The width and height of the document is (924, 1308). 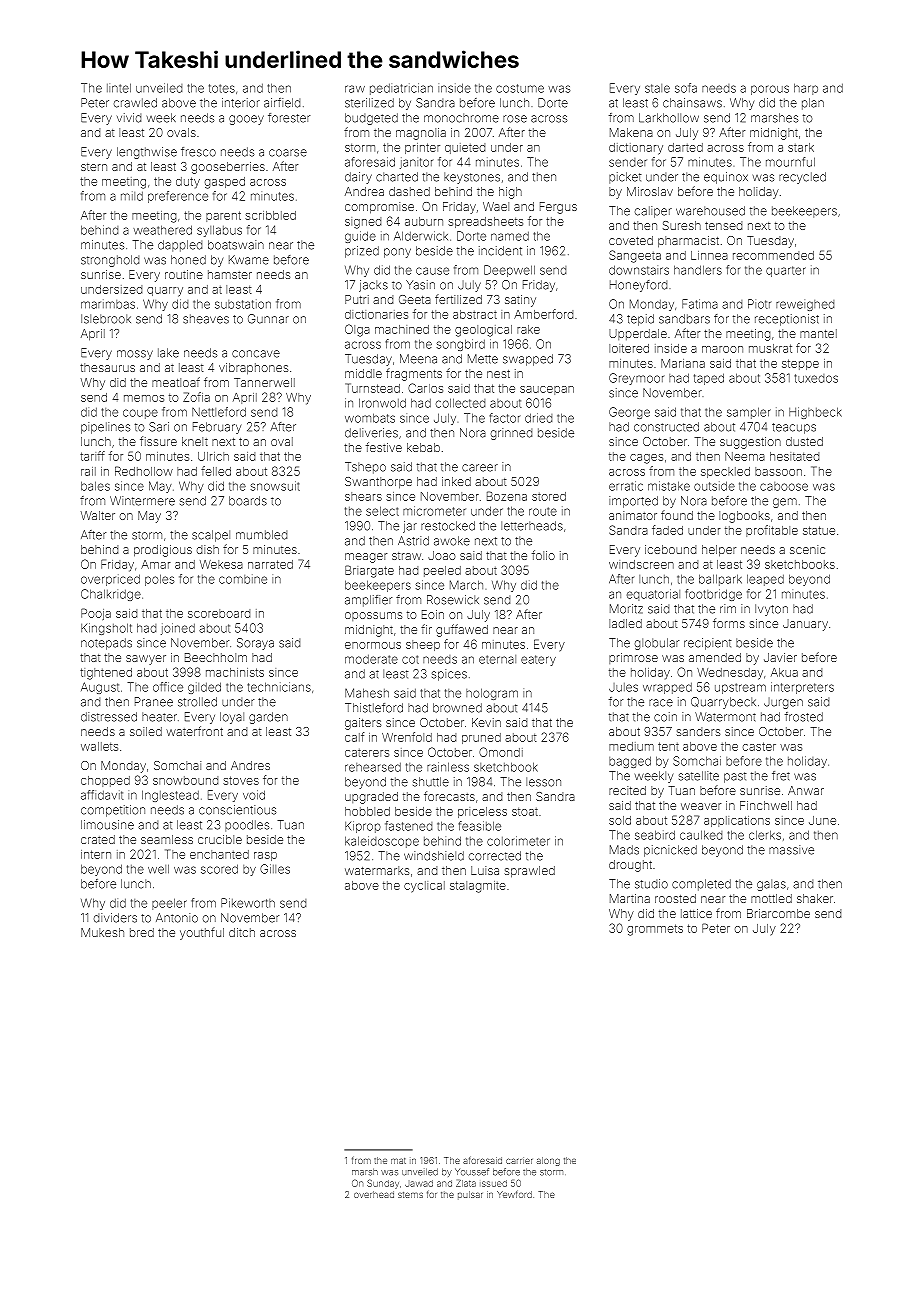 What do you see at coordinates (382, 403) in the document?
I see `Ironwold` at bounding box center [382, 403].
